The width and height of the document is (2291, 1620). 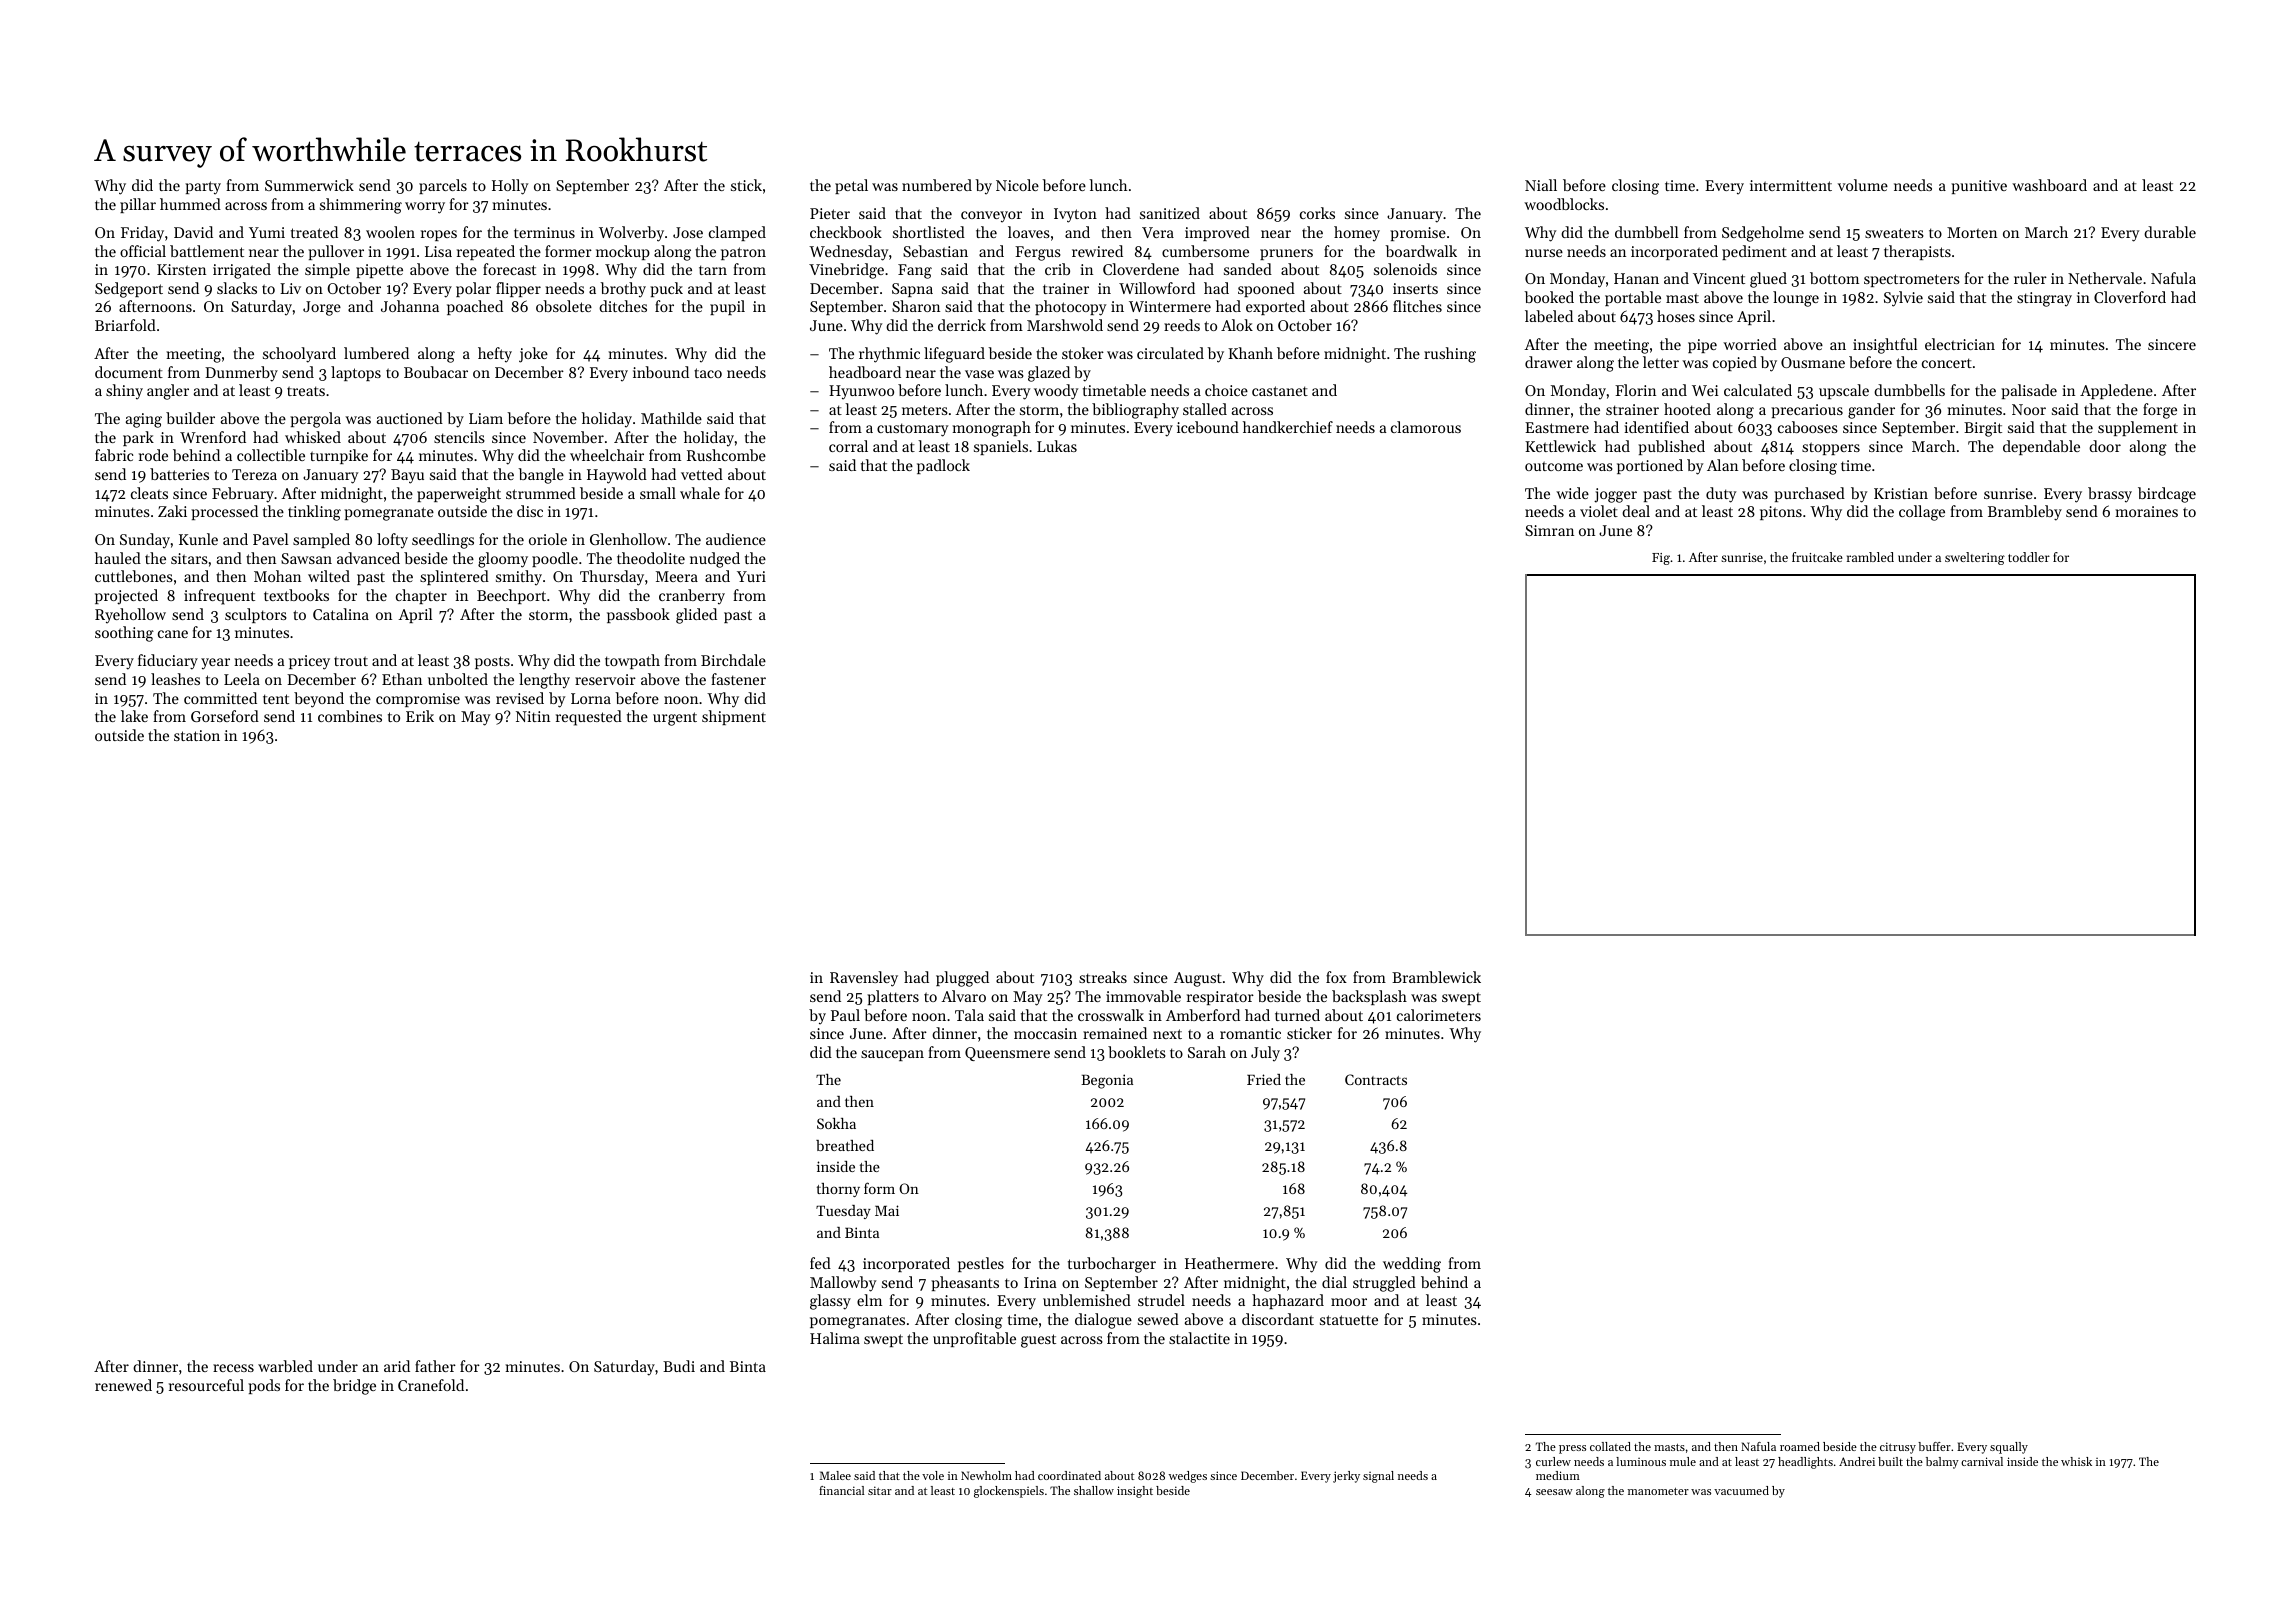 What do you see at coordinates (443, 186) in the document?
I see `parcels` at bounding box center [443, 186].
